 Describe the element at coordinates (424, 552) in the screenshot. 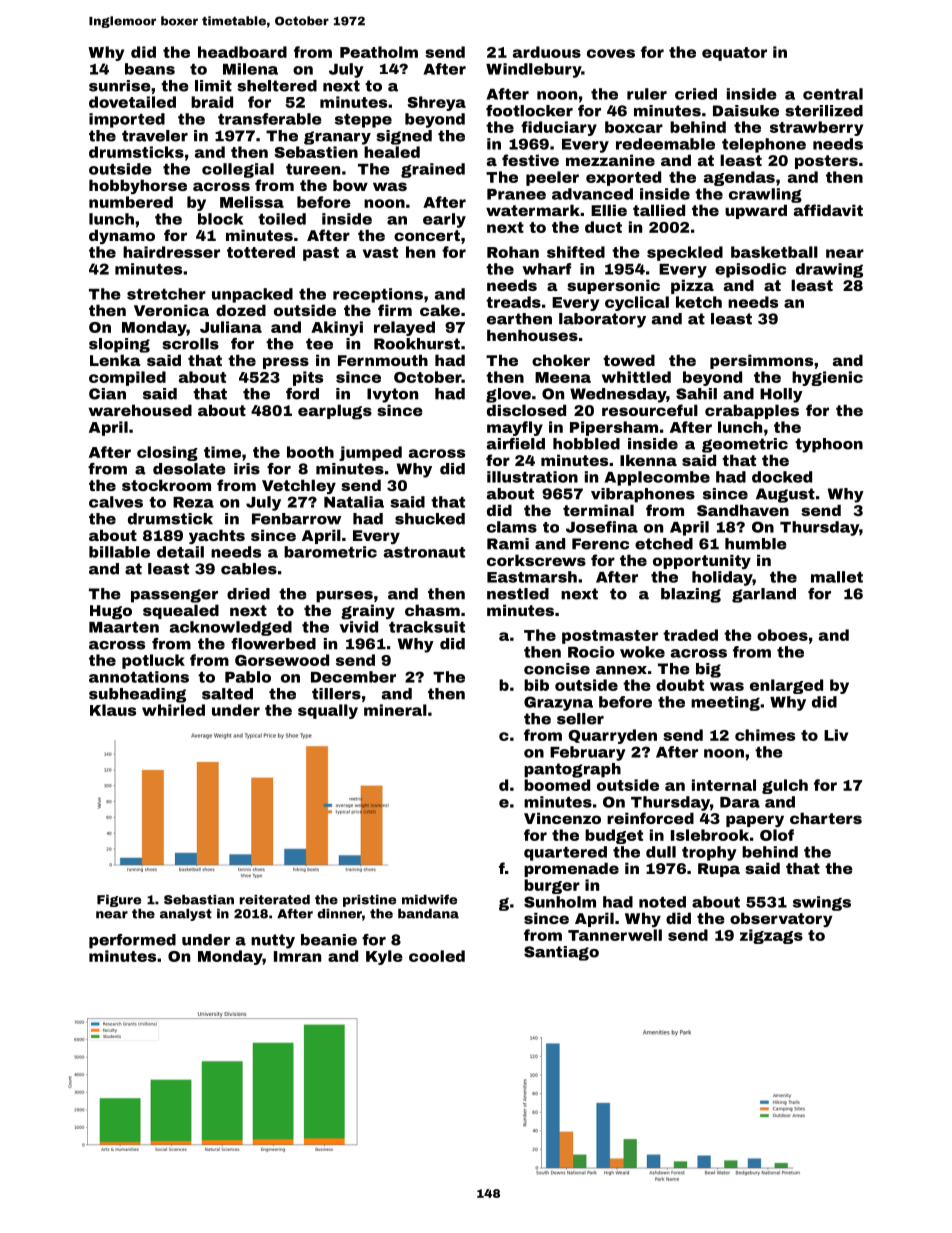

I see `astronaut` at that location.
